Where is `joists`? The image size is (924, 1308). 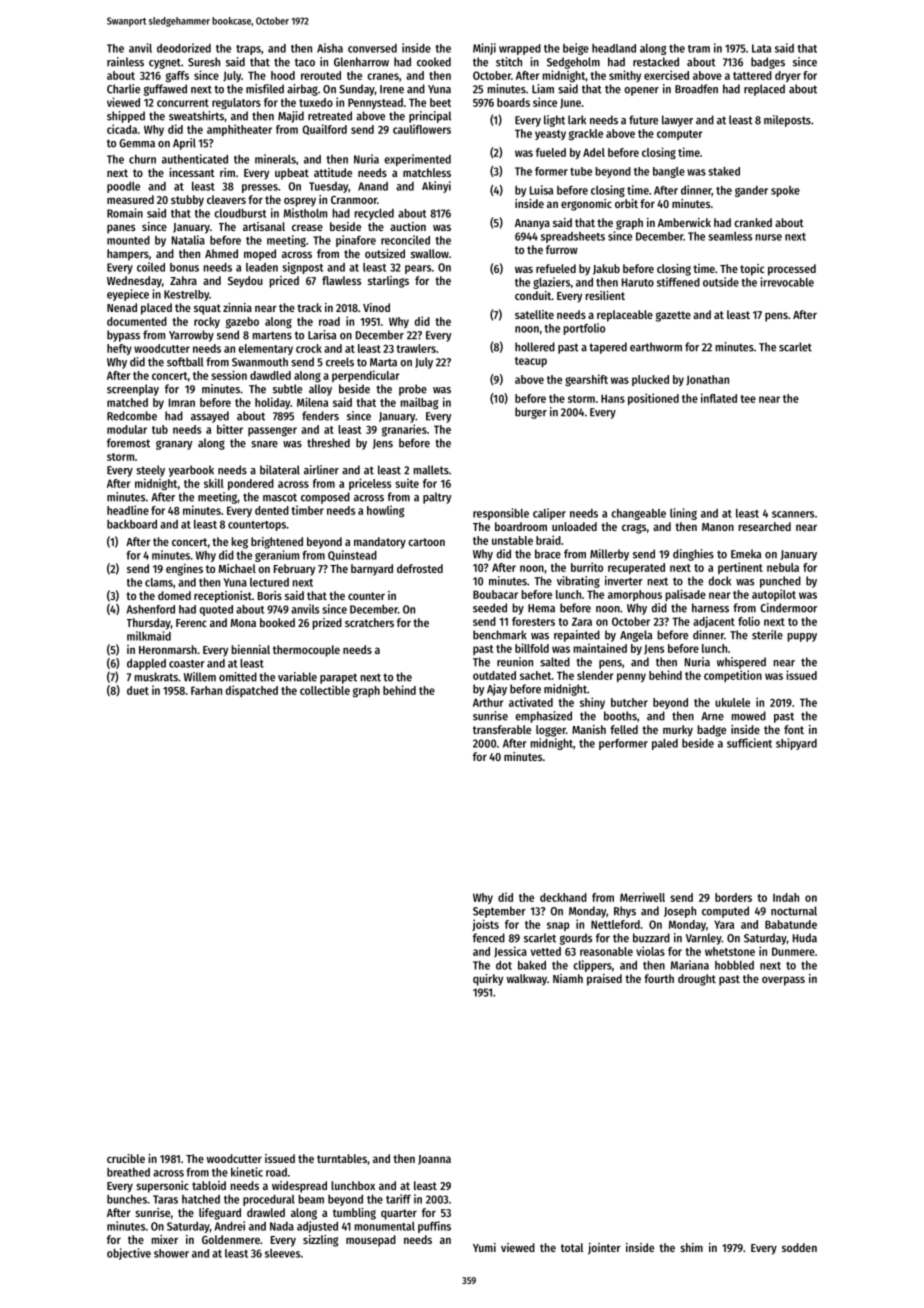 joists is located at coordinates (485, 925).
